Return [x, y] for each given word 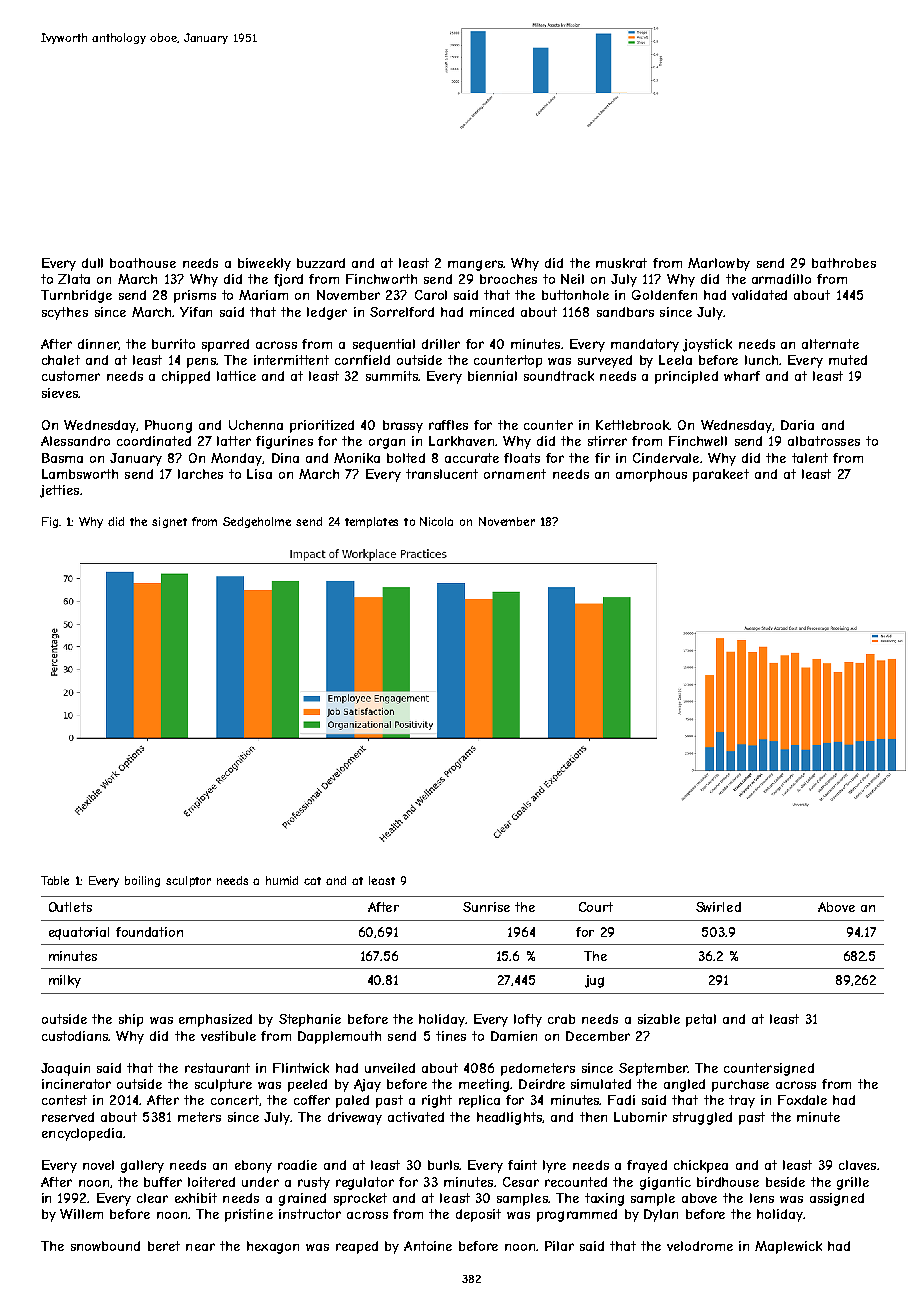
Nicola [436, 521]
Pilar [559, 1246]
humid [282, 880]
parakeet [721, 475]
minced [492, 312]
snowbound [105, 1246]
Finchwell [698, 441]
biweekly [264, 264]
